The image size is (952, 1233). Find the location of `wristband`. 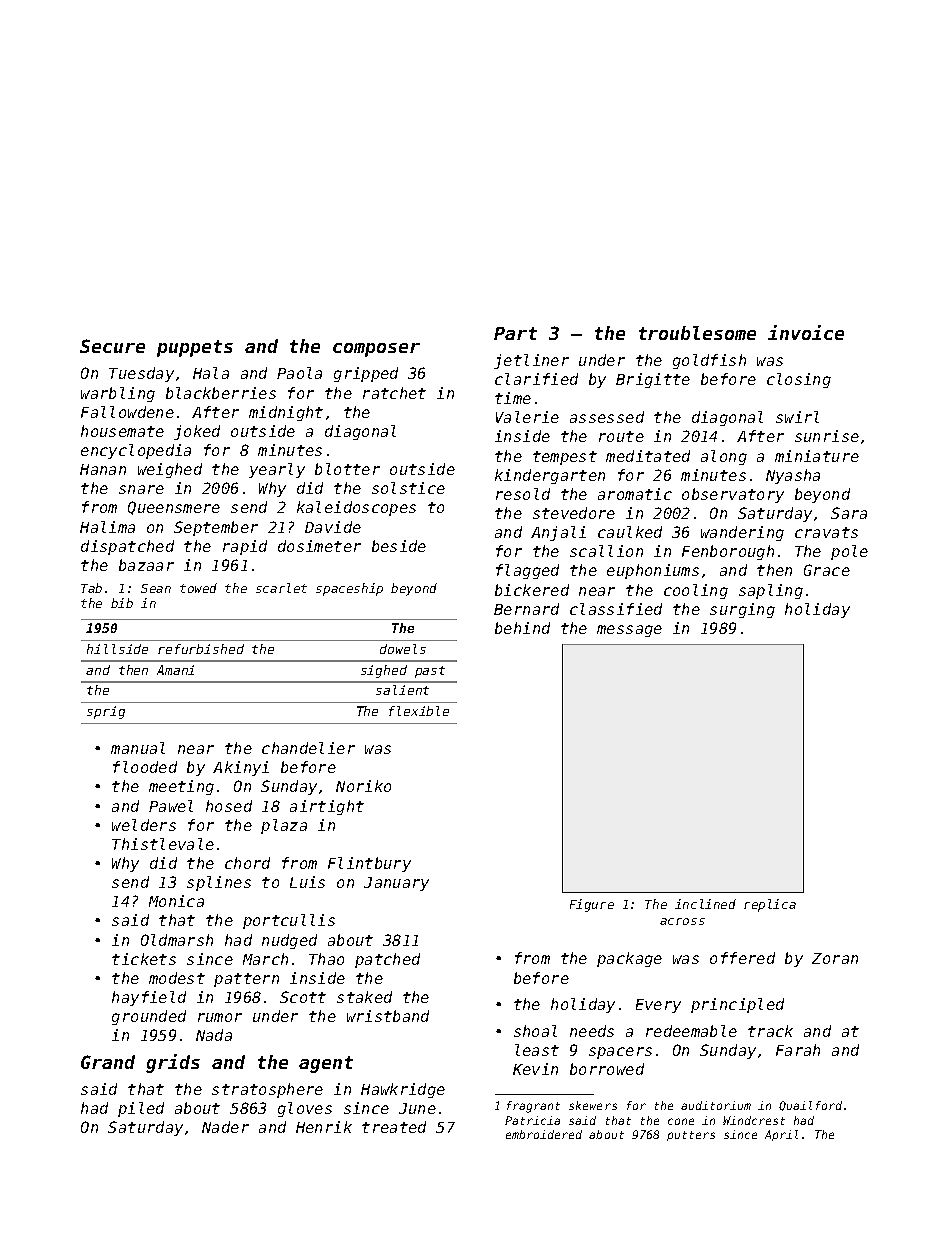

wristband is located at coordinates (388, 1016).
